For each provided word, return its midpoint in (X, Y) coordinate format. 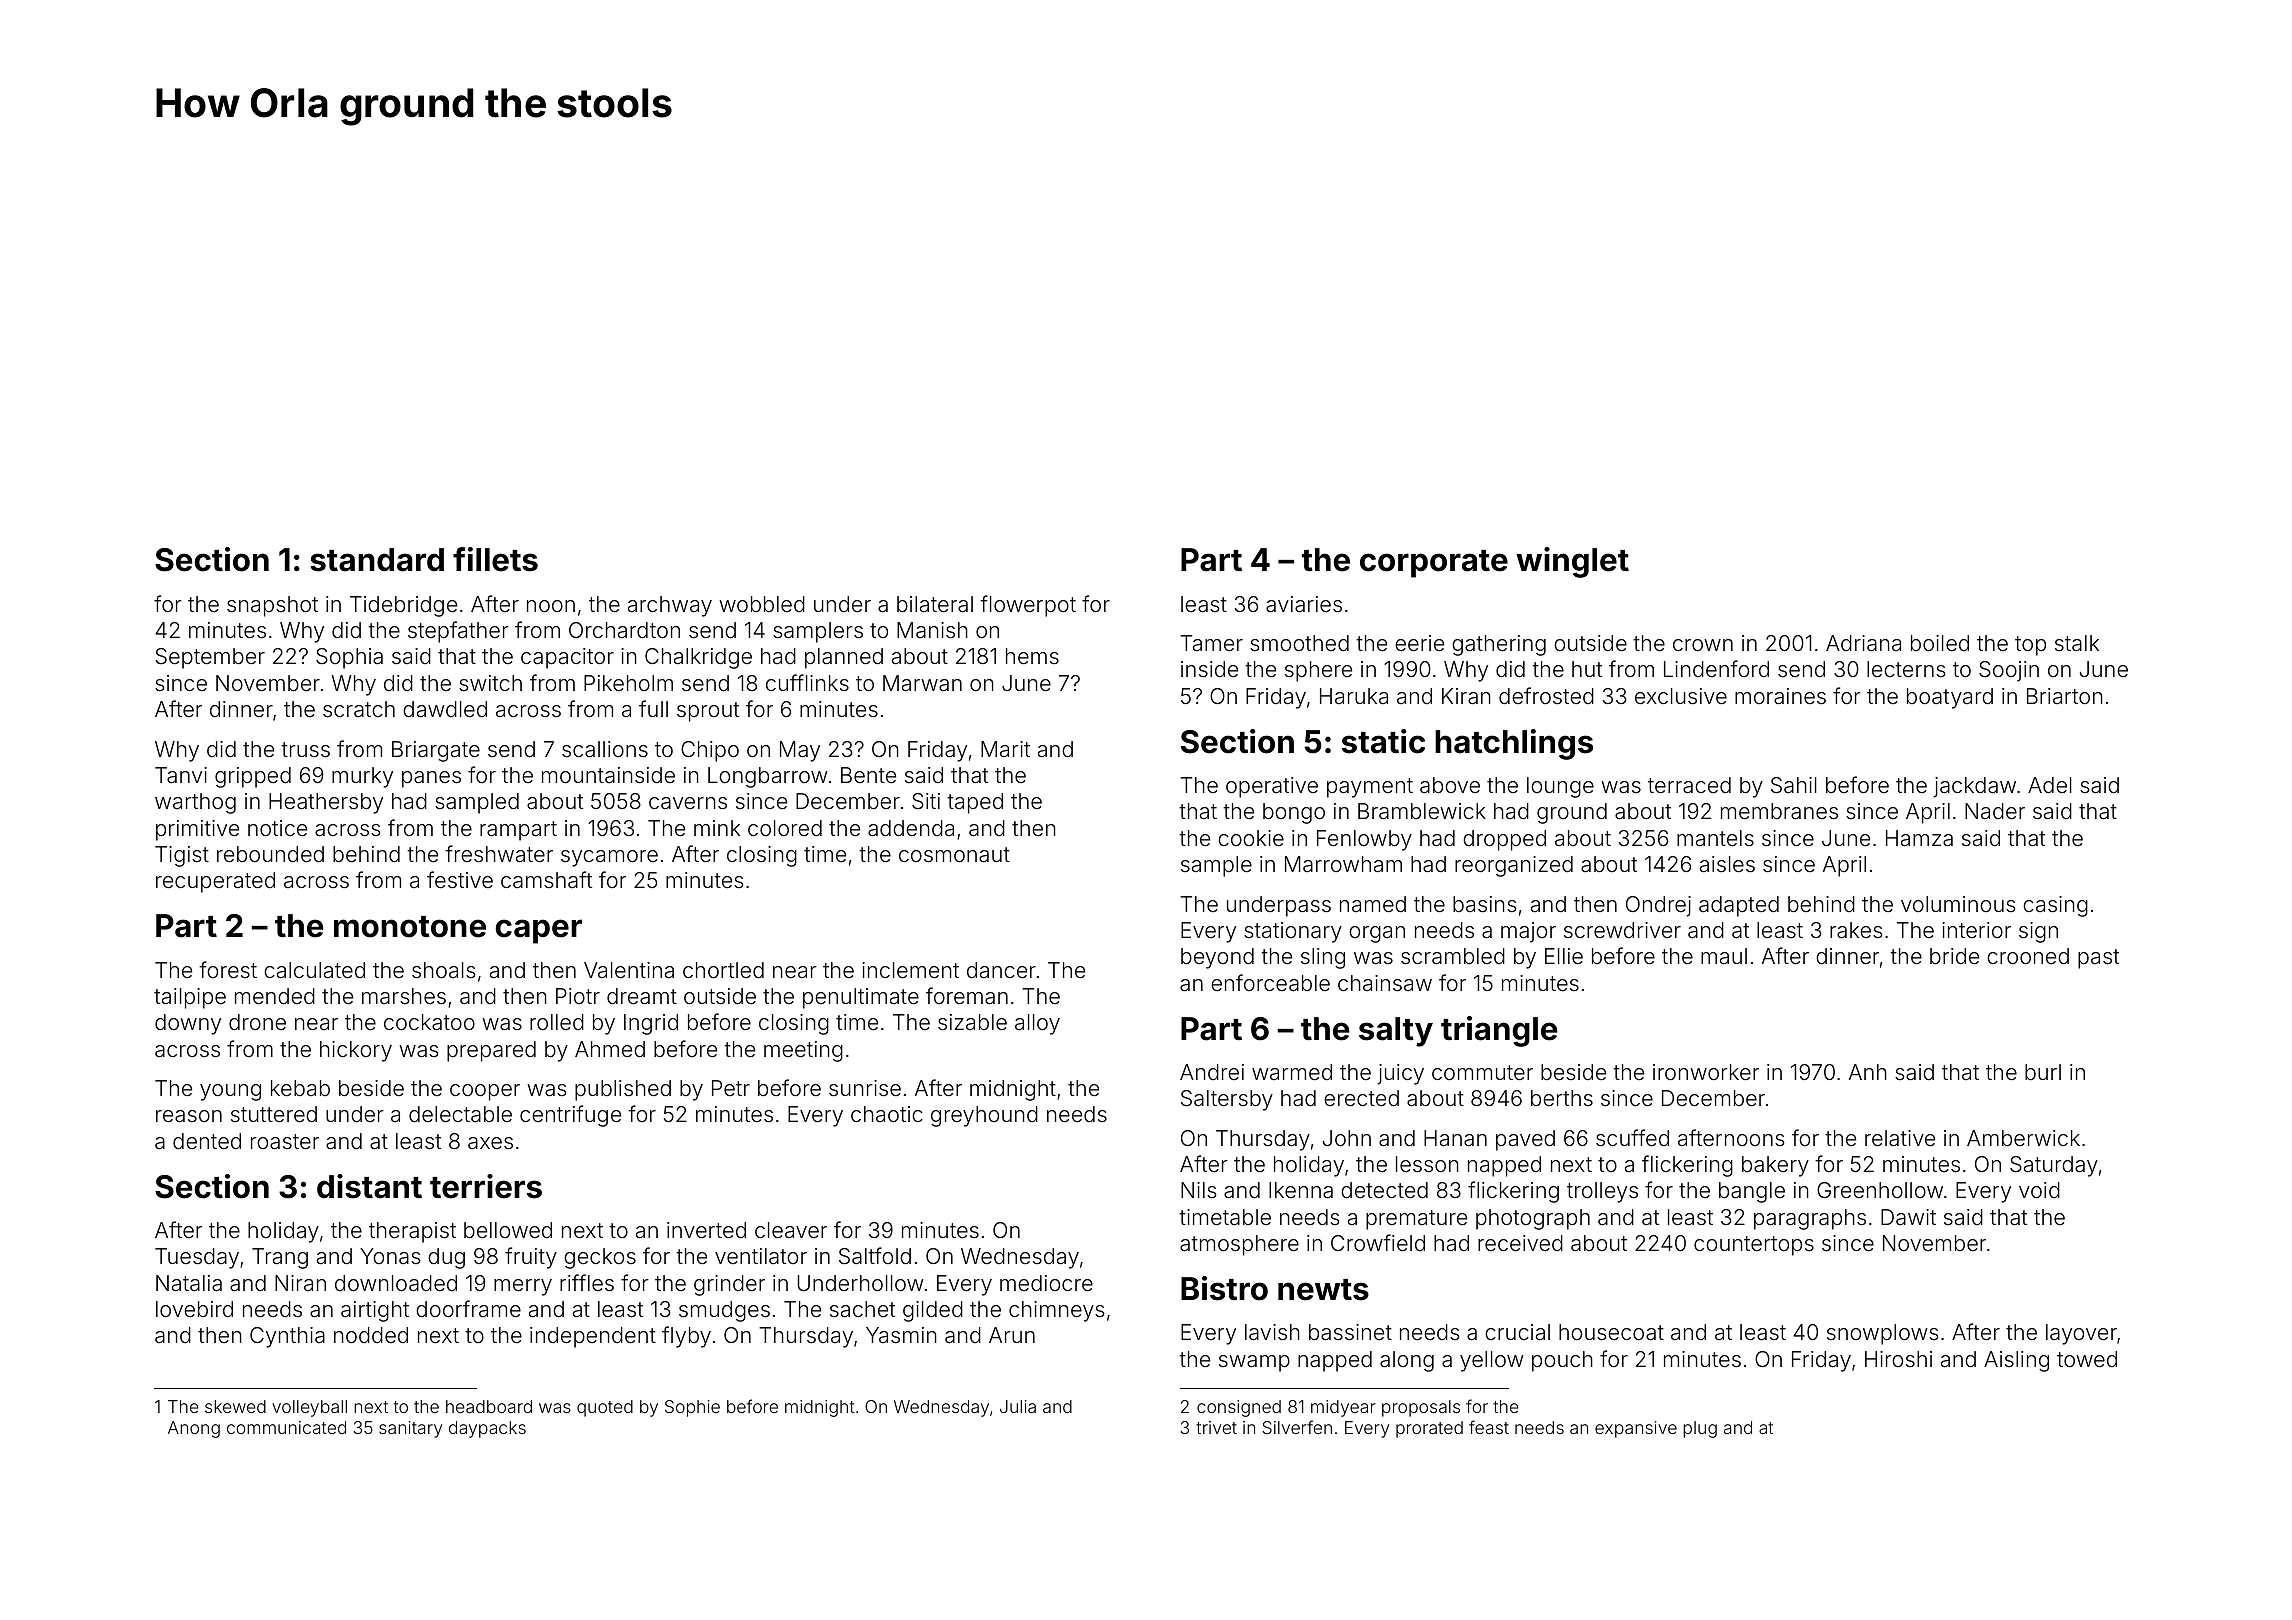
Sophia (349, 658)
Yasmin (901, 1335)
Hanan (1455, 1138)
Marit (1005, 749)
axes (490, 1143)
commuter (1482, 1073)
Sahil (1794, 785)
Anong (194, 1429)
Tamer (1211, 643)
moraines (1780, 696)
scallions (605, 749)
